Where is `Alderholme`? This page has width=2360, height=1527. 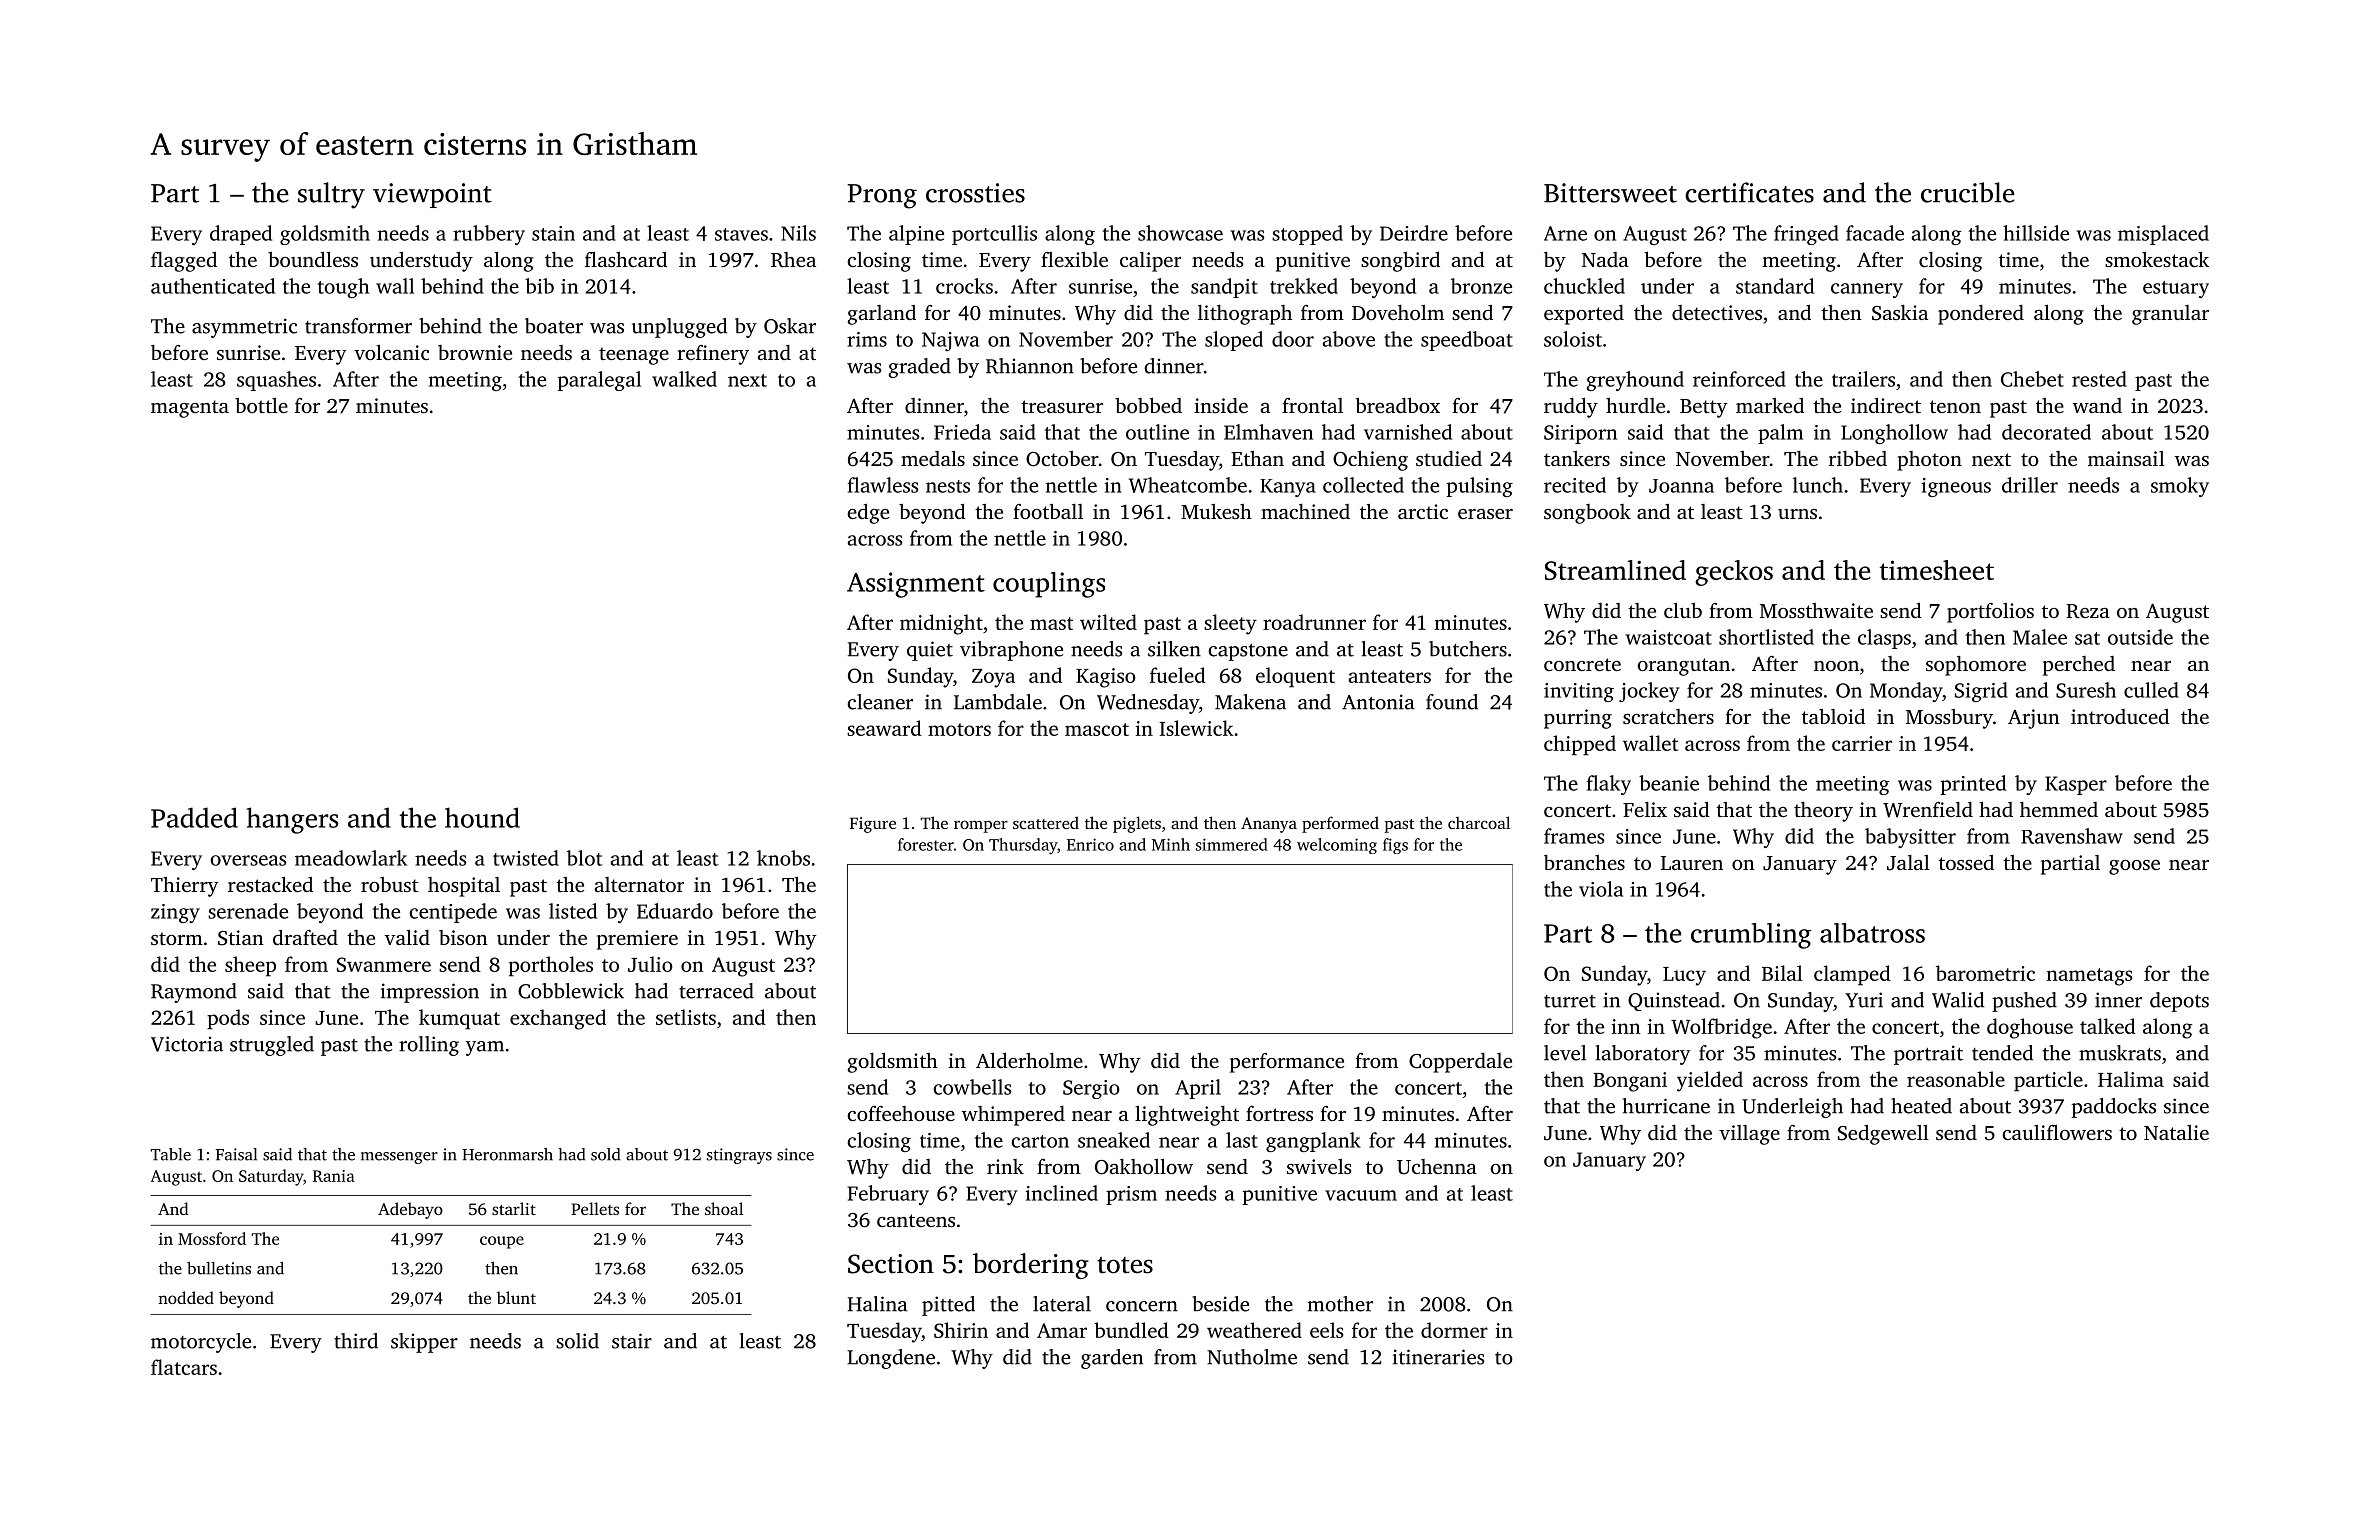
Alderholme is located at coordinates (1029, 1060).
